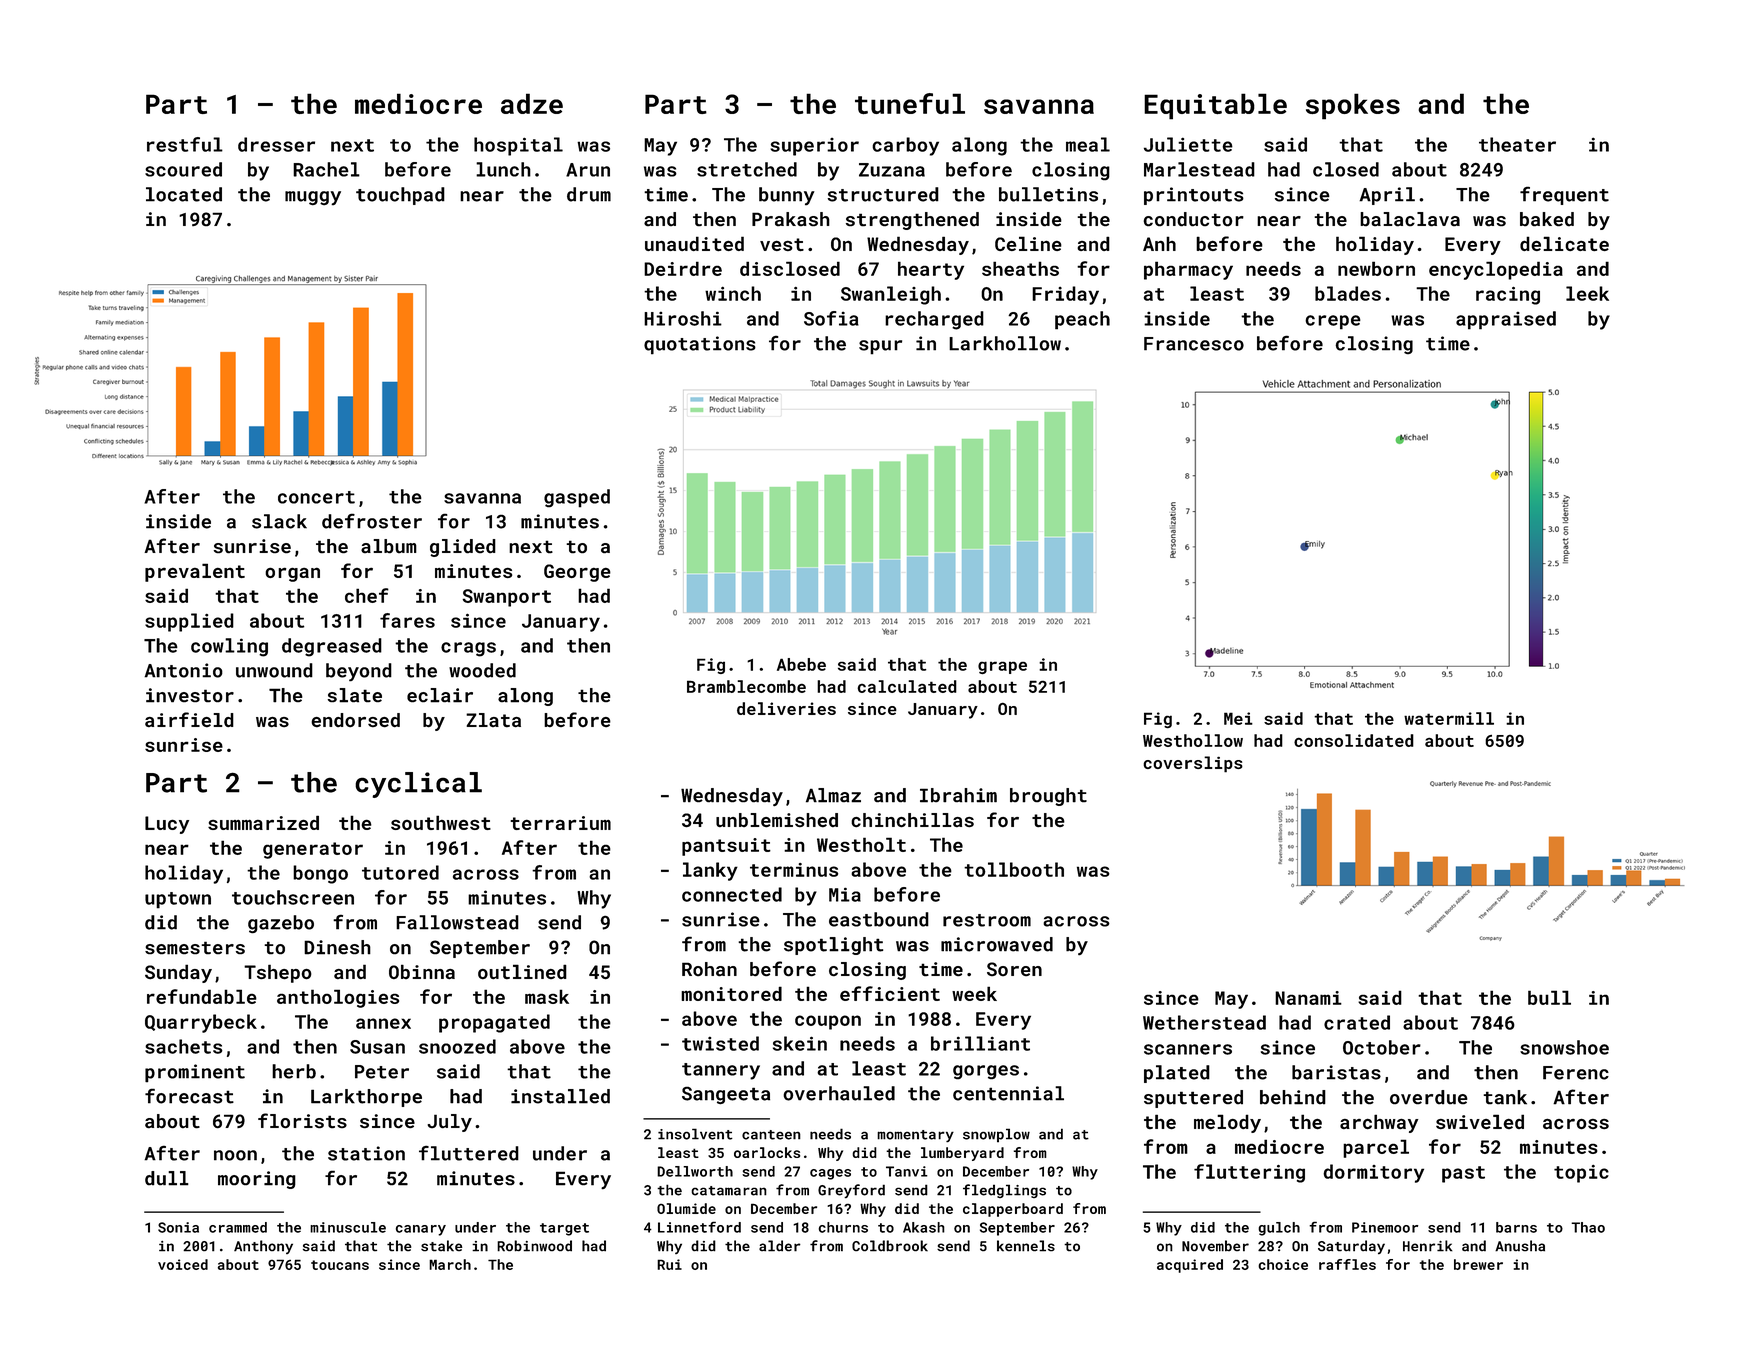 The height and width of the document is (1355, 1754). I want to click on Larkhollow, so click(1005, 343).
